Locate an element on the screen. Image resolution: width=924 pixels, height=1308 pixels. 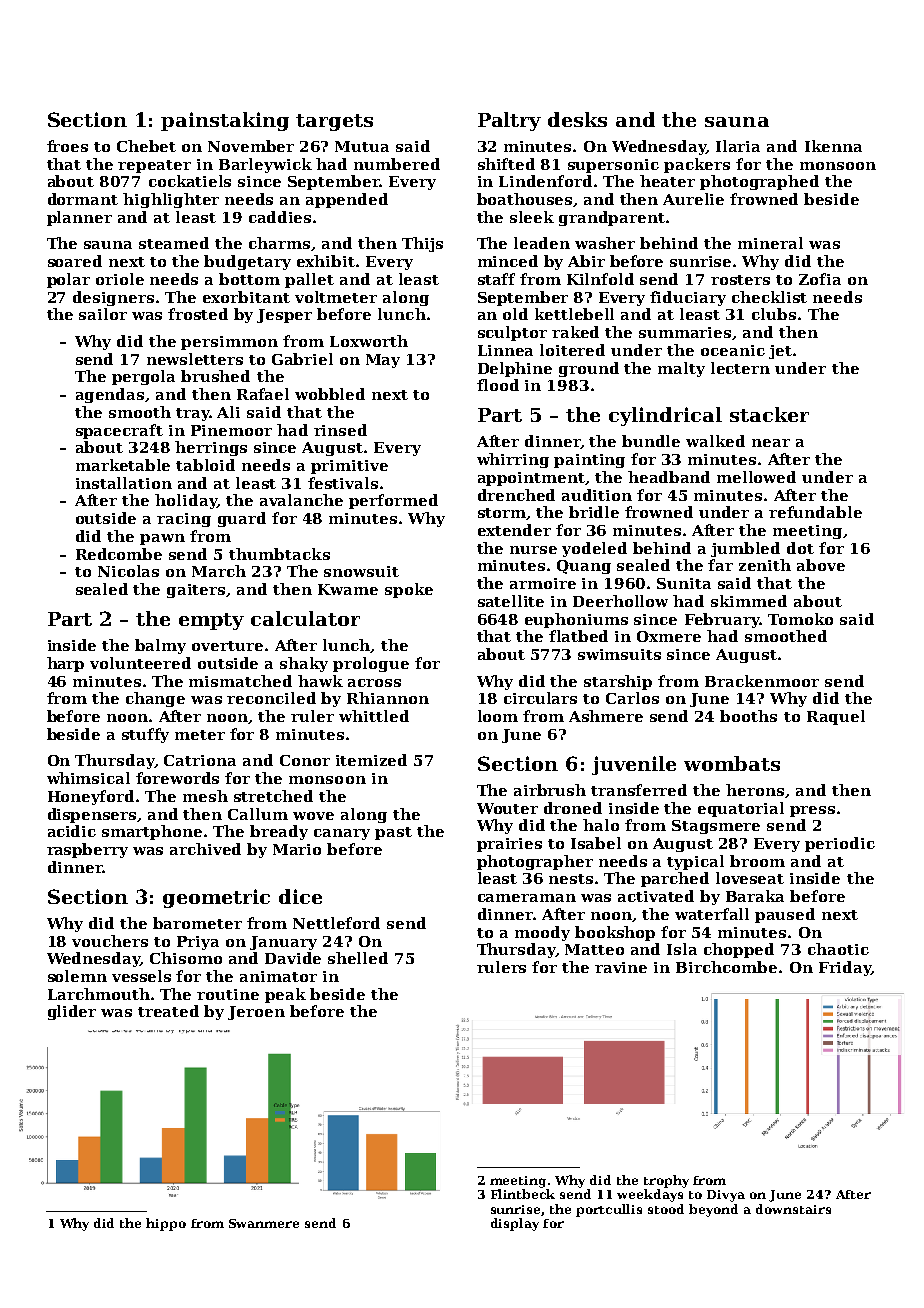
painstaking is located at coordinates (225, 121).
